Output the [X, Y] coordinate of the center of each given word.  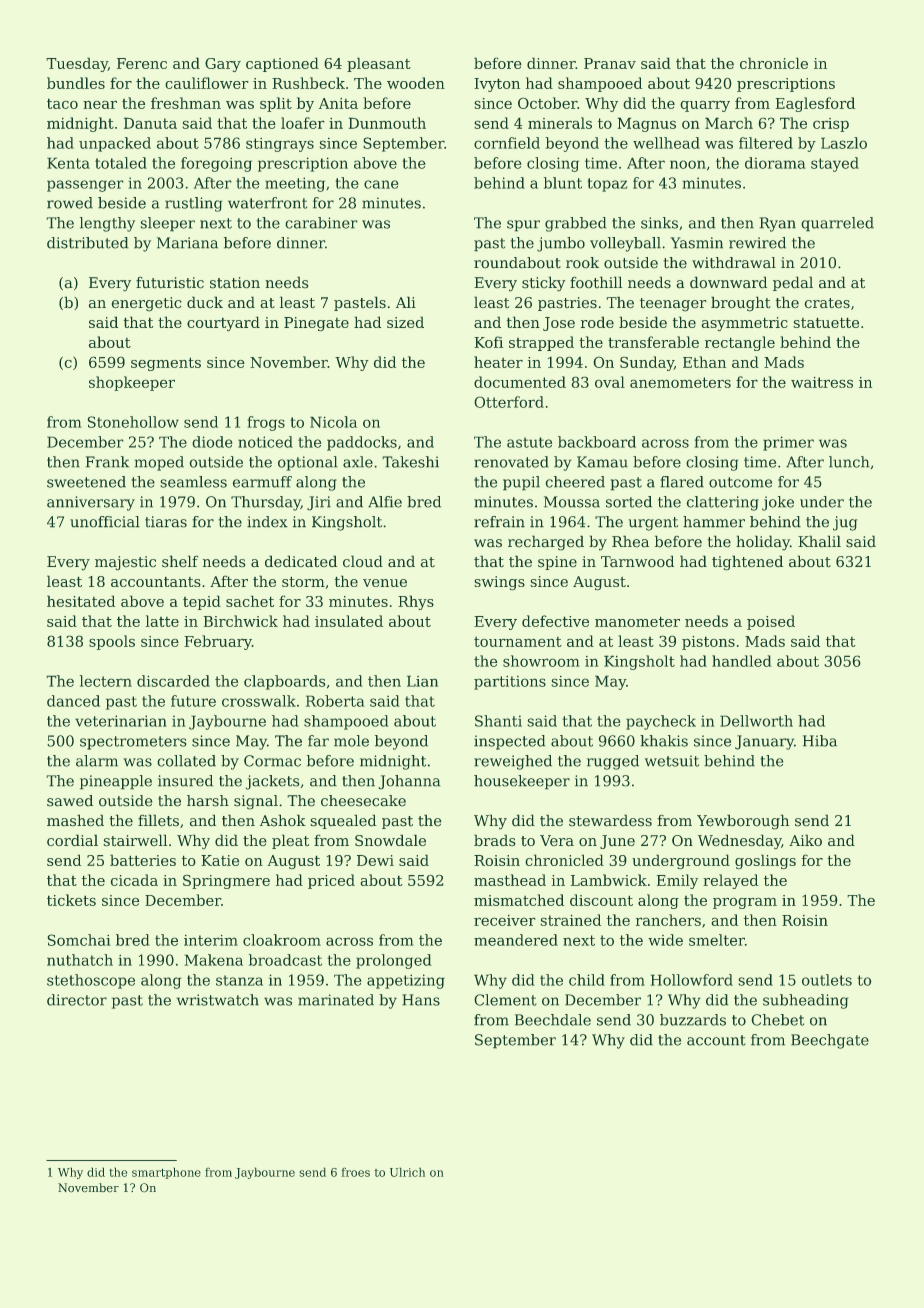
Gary [223, 65]
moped [159, 463]
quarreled [837, 224]
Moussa [572, 502]
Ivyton [497, 85]
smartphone [166, 1173]
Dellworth [756, 721]
